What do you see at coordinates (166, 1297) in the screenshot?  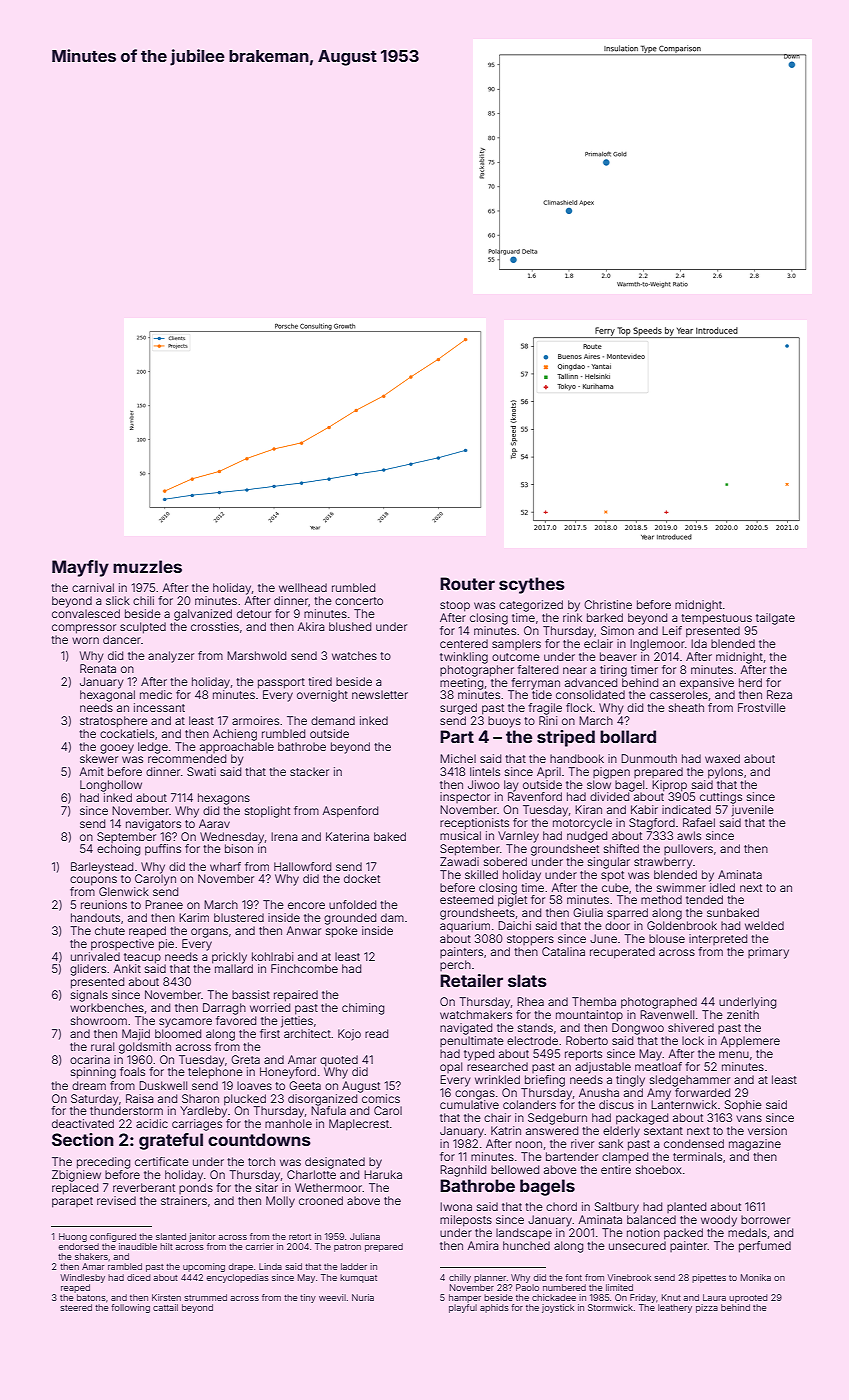 I see `Kirsten` at bounding box center [166, 1297].
